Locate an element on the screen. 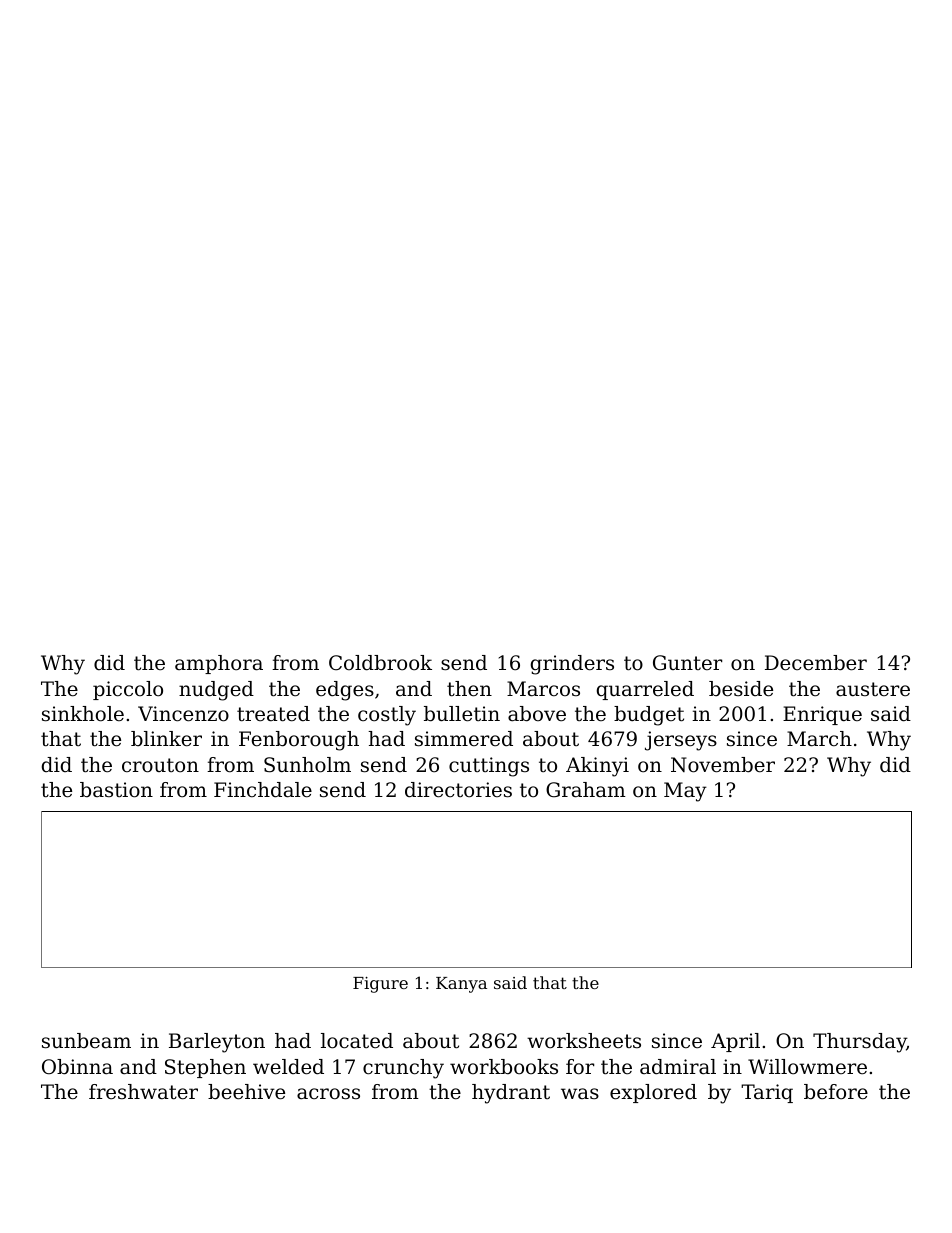 Image resolution: width=952 pixels, height=1233 pixels. Coldbrook is located at coordinates (380, 663).
